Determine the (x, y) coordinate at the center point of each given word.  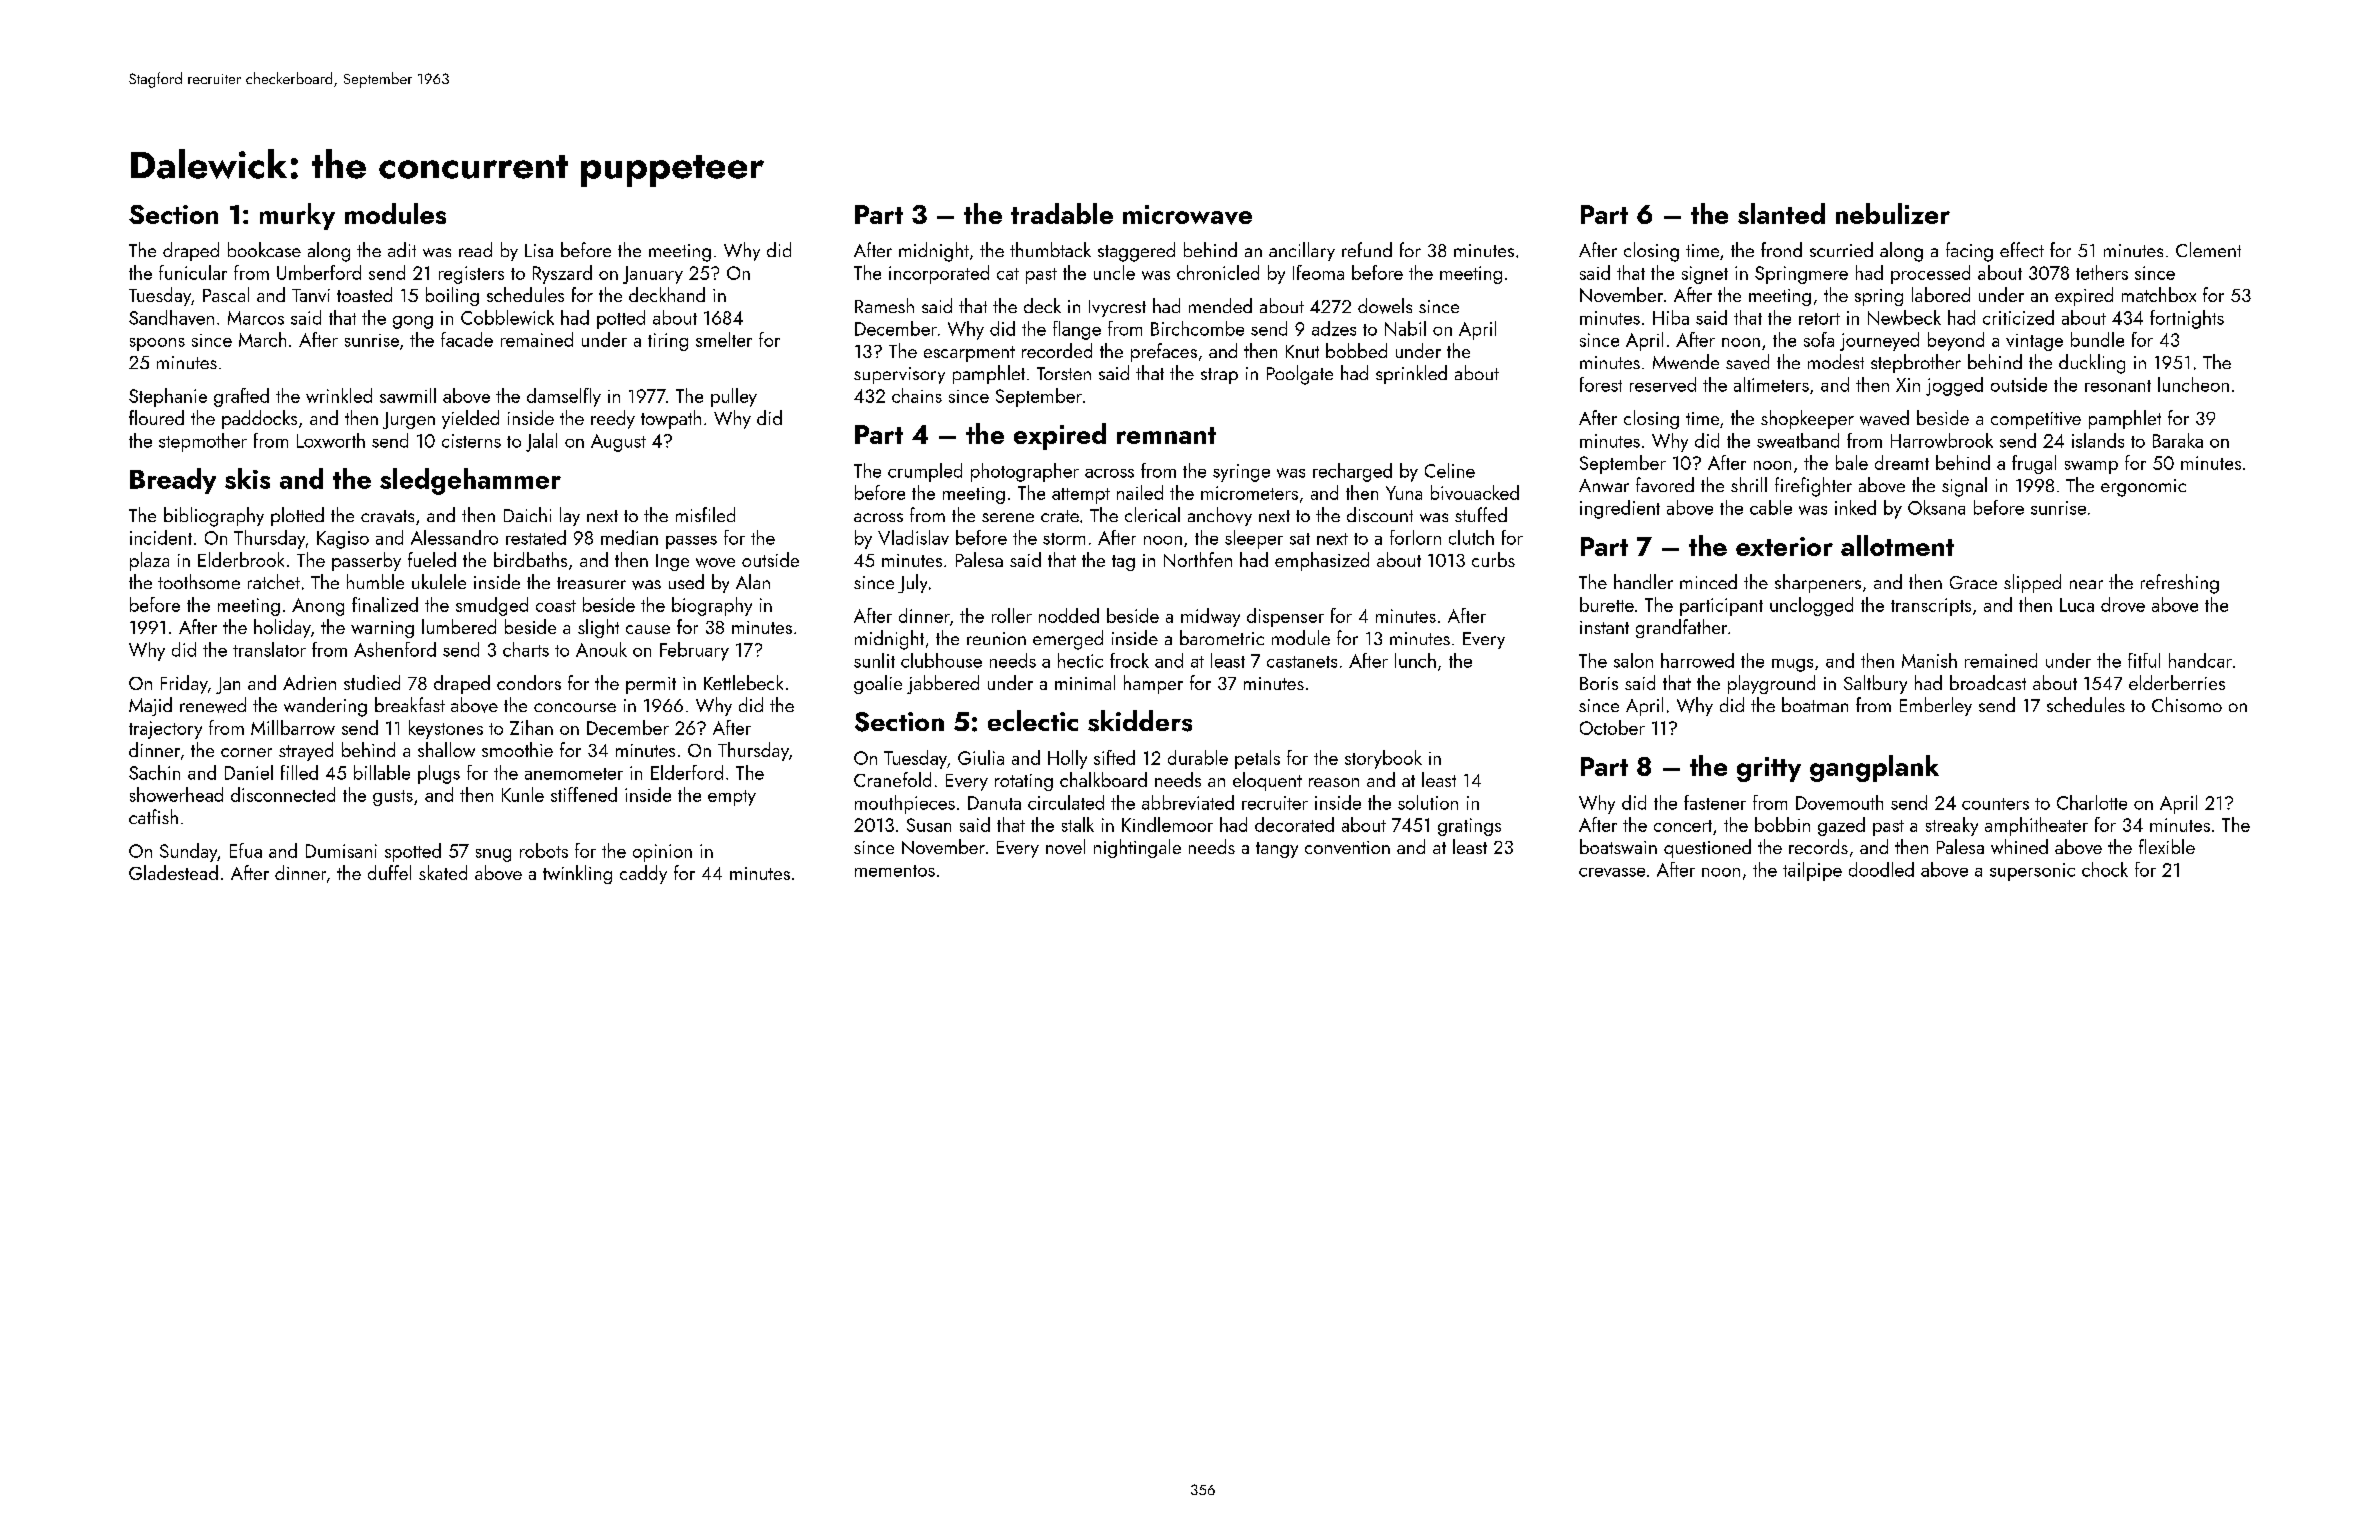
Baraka (2178, 440)
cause (648, 629)
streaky (1952, 826)
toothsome (199, 581)
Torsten (1064, 373)
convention (1347, 847)
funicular (193, 272)
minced (1708, 581)
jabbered (943, 684)
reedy (613, 419)
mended (1220, 305)
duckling (2092, 364)
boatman (1815, 704)
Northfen (1198, 559)
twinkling (577, 874)
